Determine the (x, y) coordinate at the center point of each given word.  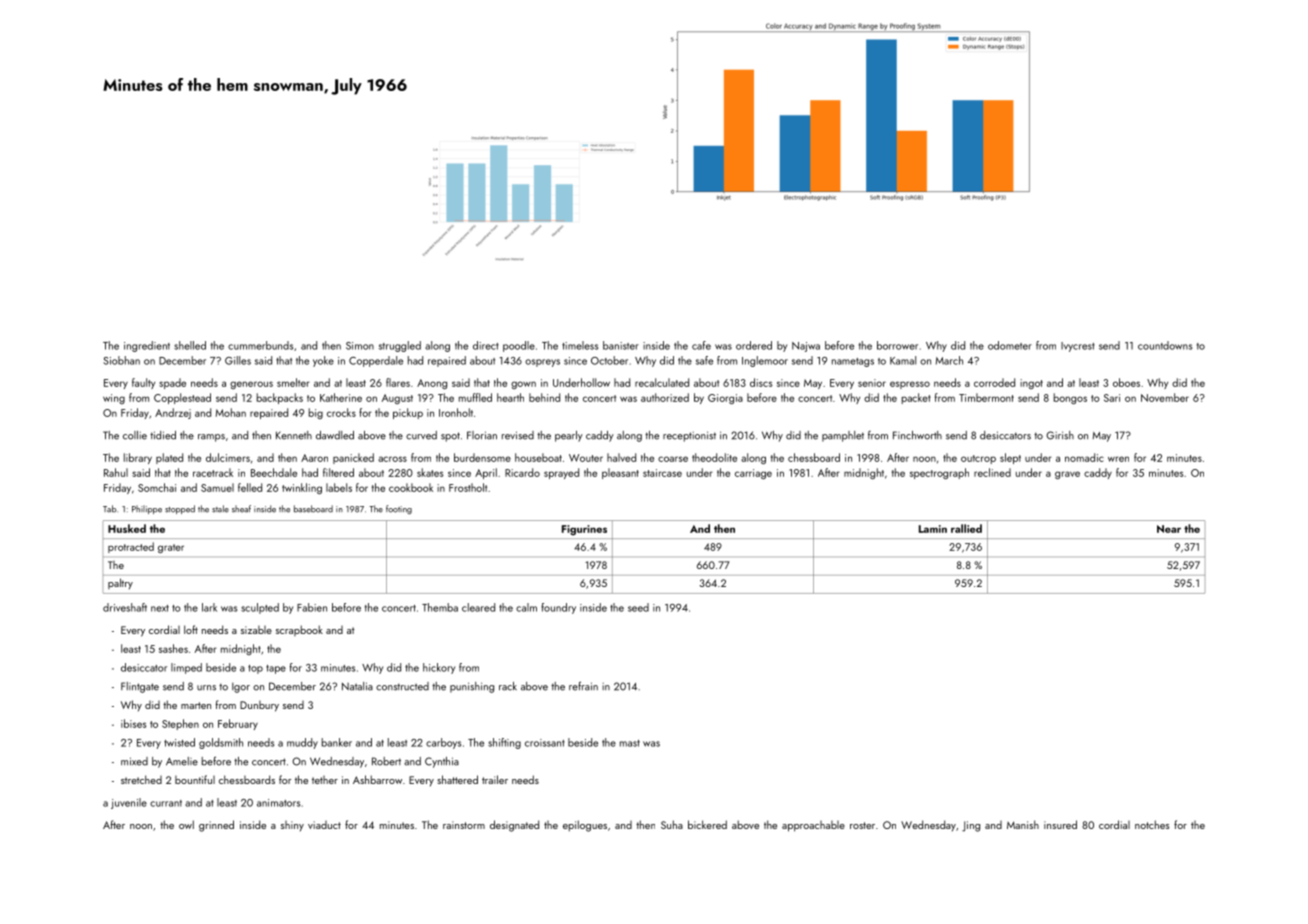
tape (276, 669)
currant (166, 803)
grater (171, 548)
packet (916, 398)
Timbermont (986, 397)
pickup (408, 413)
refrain (583, 686)
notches (1152, 824)
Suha (672, 824)
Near (1169, 529)
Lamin (933, 529)
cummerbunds (260, 345)
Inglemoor (765, 361)
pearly (569, 436)
